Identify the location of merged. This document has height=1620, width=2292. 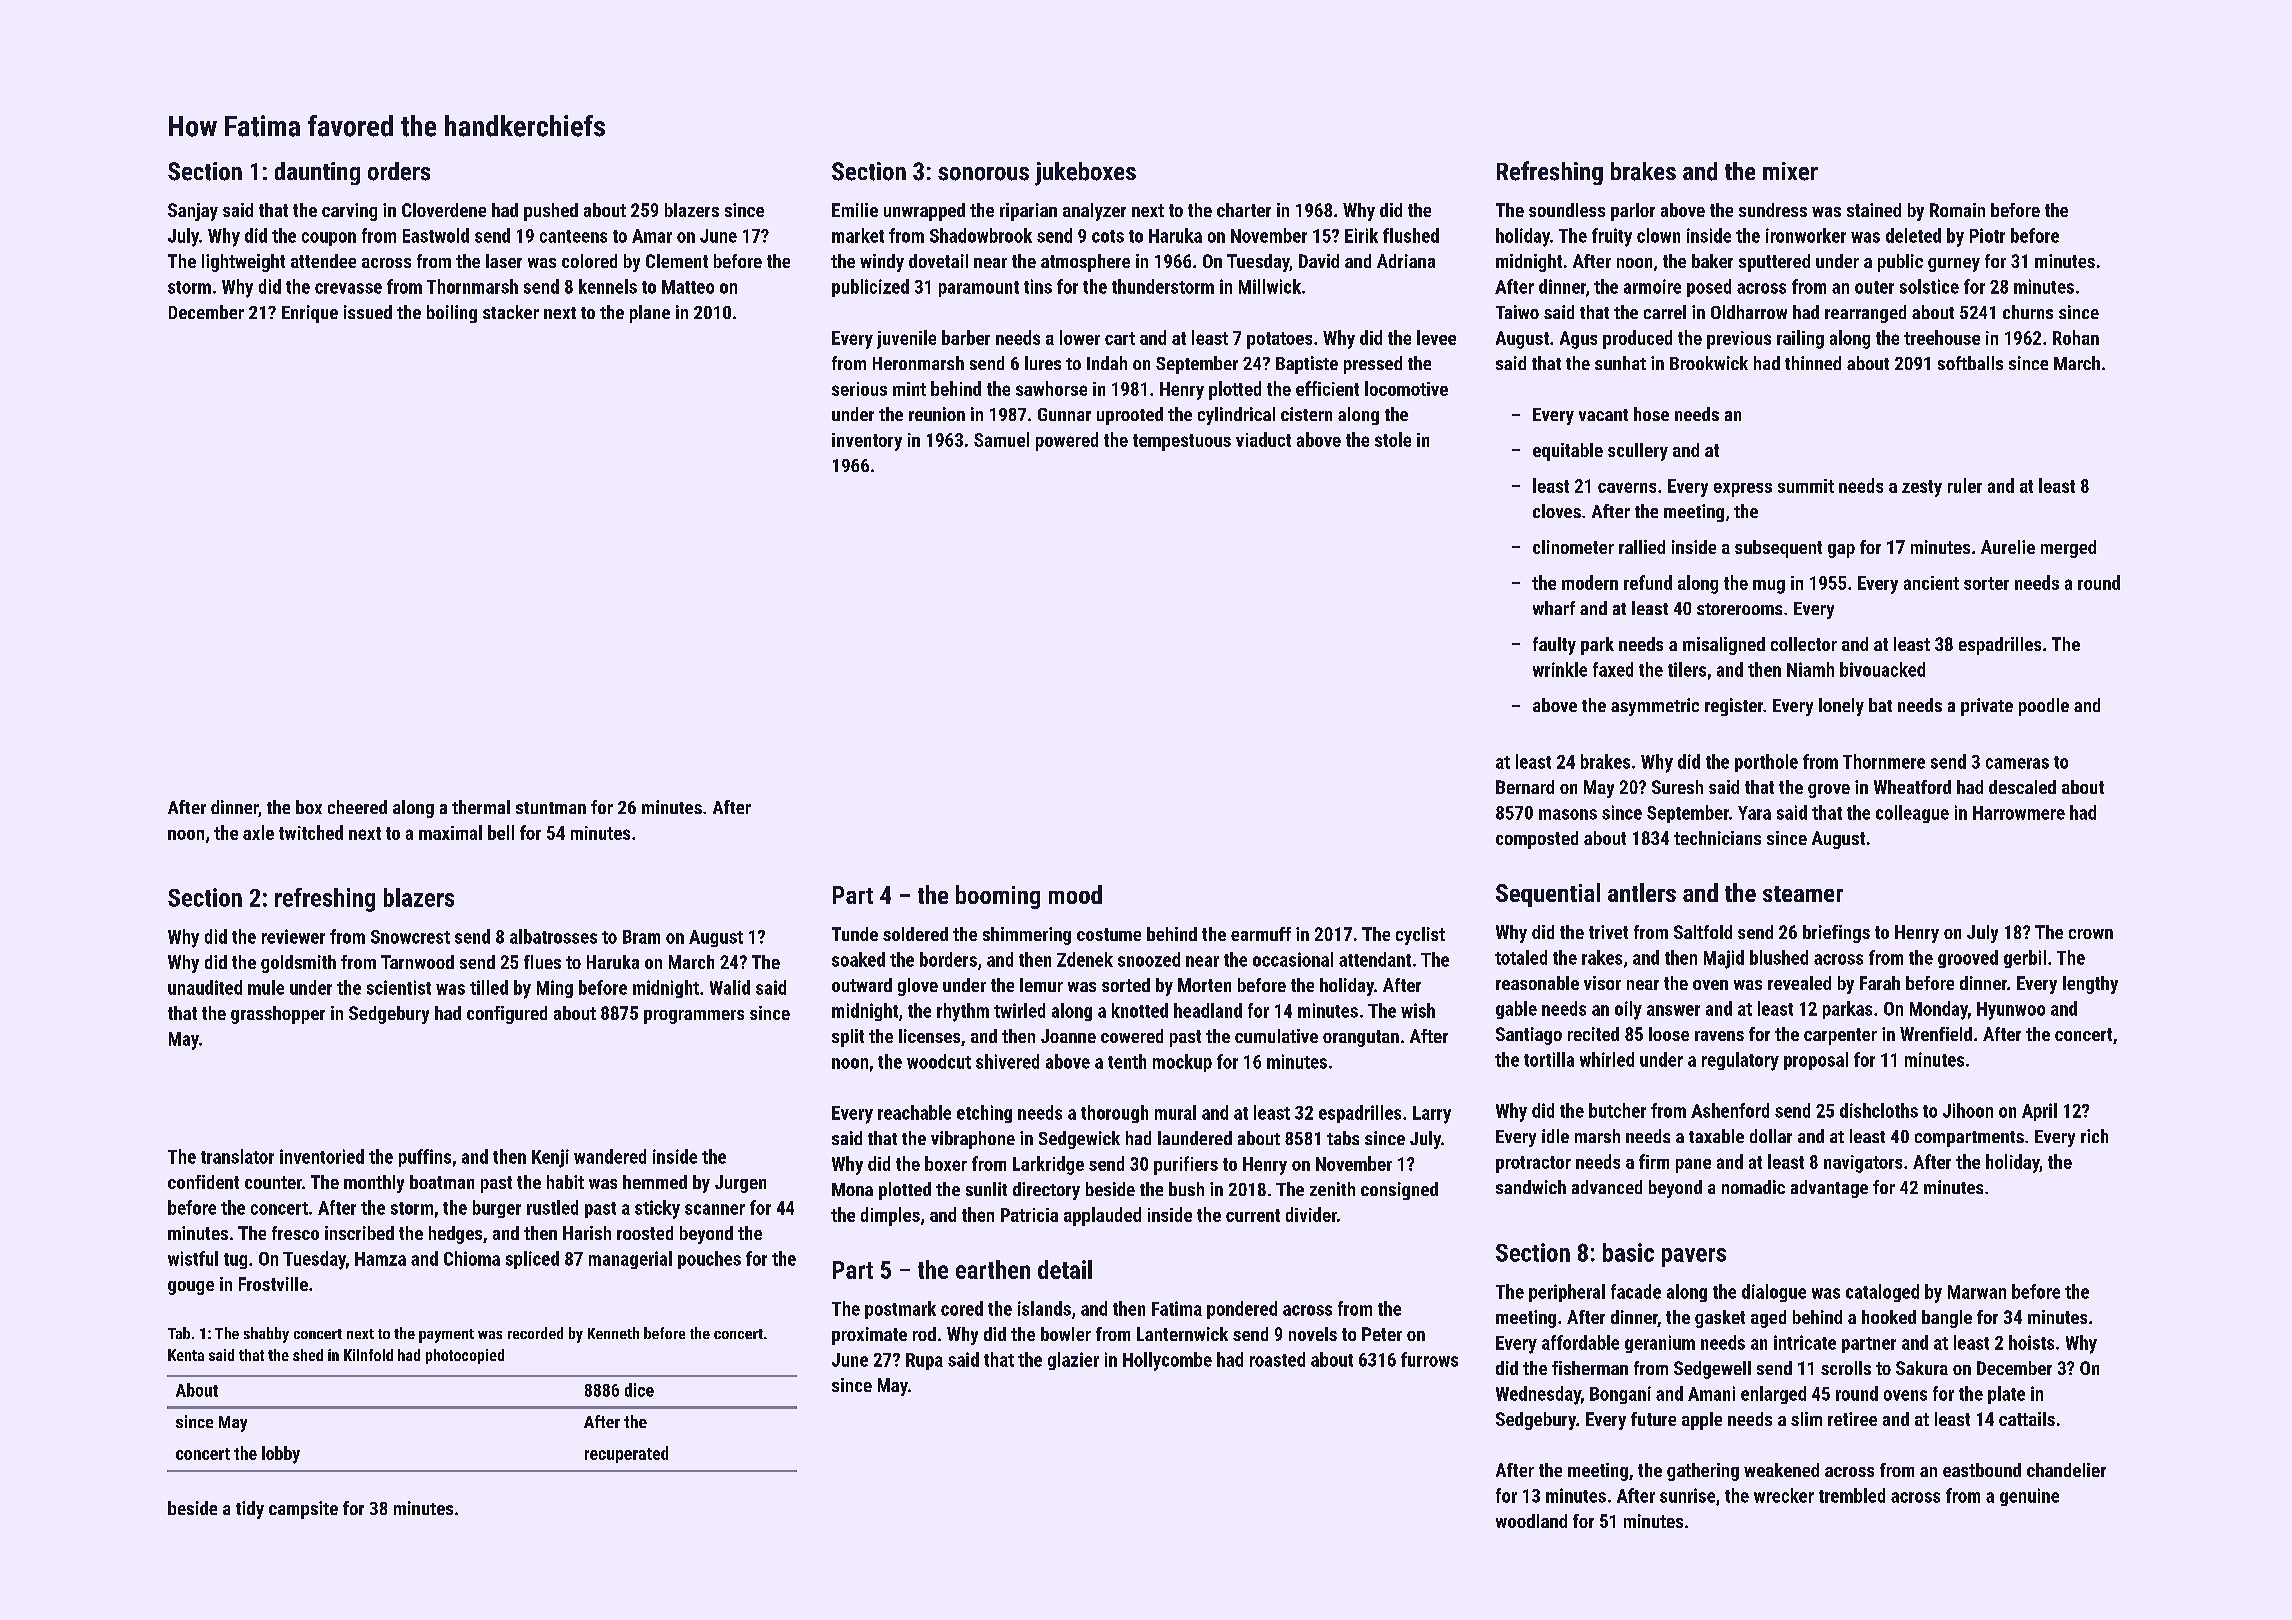
(2068, 549).
